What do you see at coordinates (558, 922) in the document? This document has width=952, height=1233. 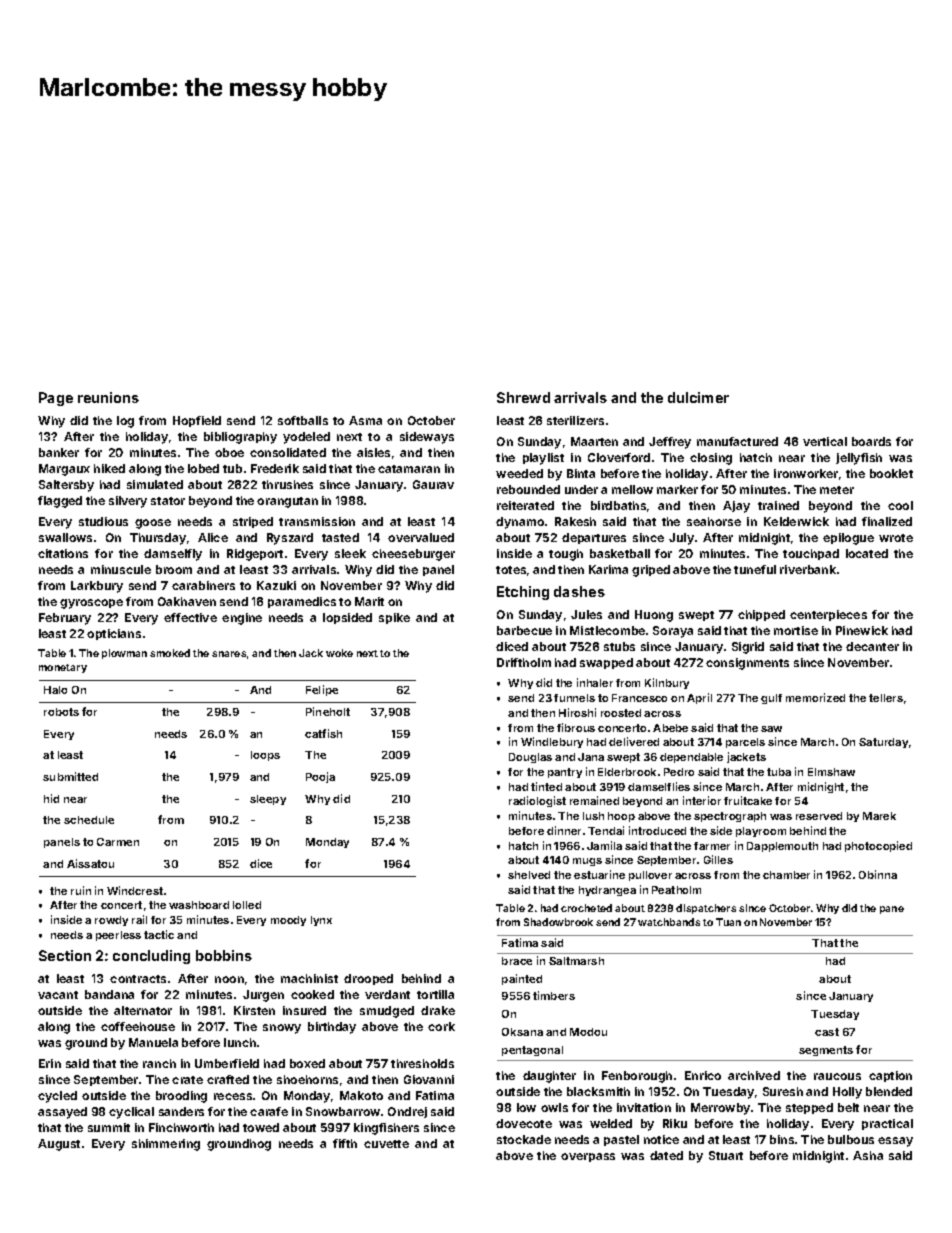 I see `Shadowbrook` at bounding box center [558, 922].
